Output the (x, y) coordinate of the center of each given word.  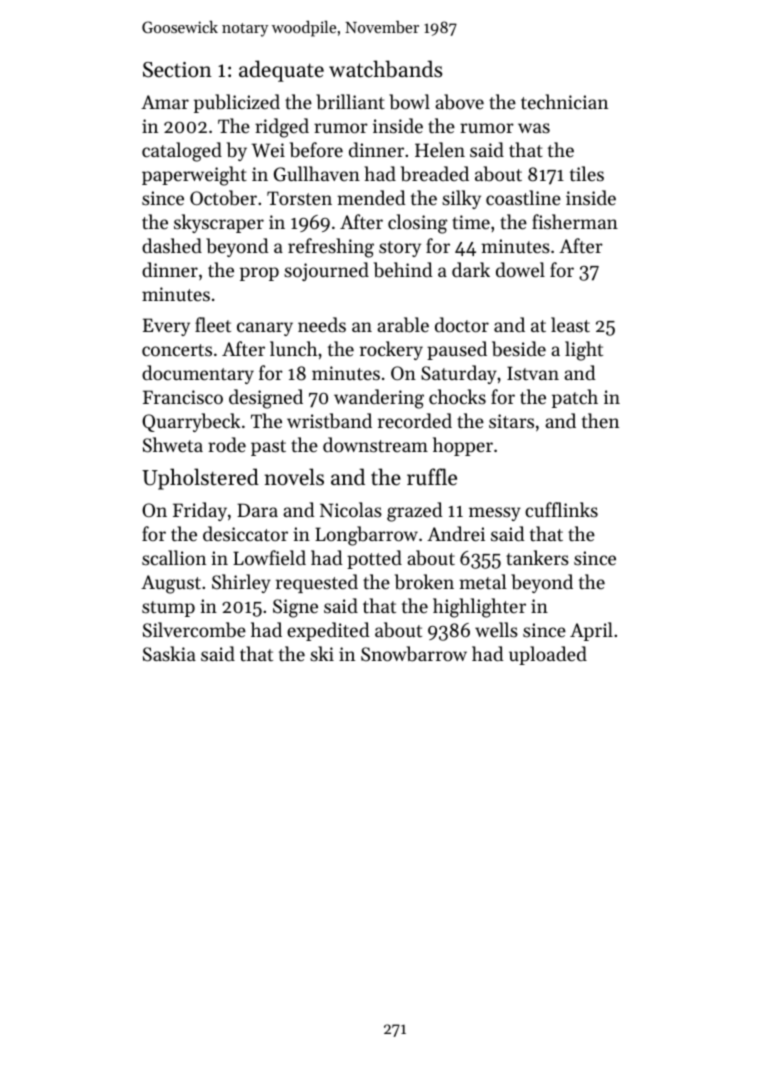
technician (564, 101)
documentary (198, 374)
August (171, 584)
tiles (587, 173)
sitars (511, 421)
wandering (379, 399)
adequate (281, 71)
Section (177, 70)
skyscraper (219, 223)
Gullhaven (317, 174)
